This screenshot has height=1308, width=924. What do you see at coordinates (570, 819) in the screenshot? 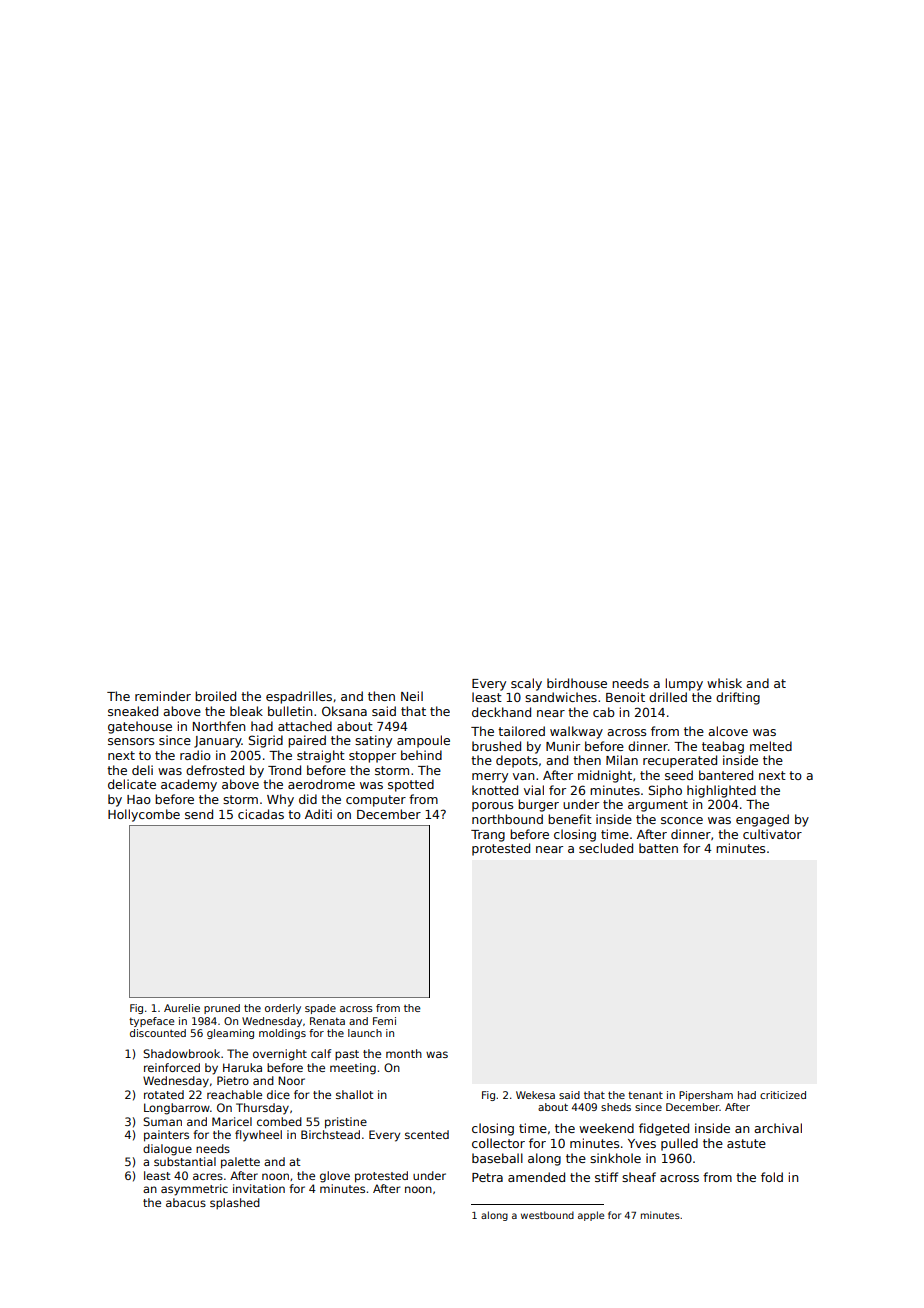
I see `benefit` at bounding box center [570, 819].
